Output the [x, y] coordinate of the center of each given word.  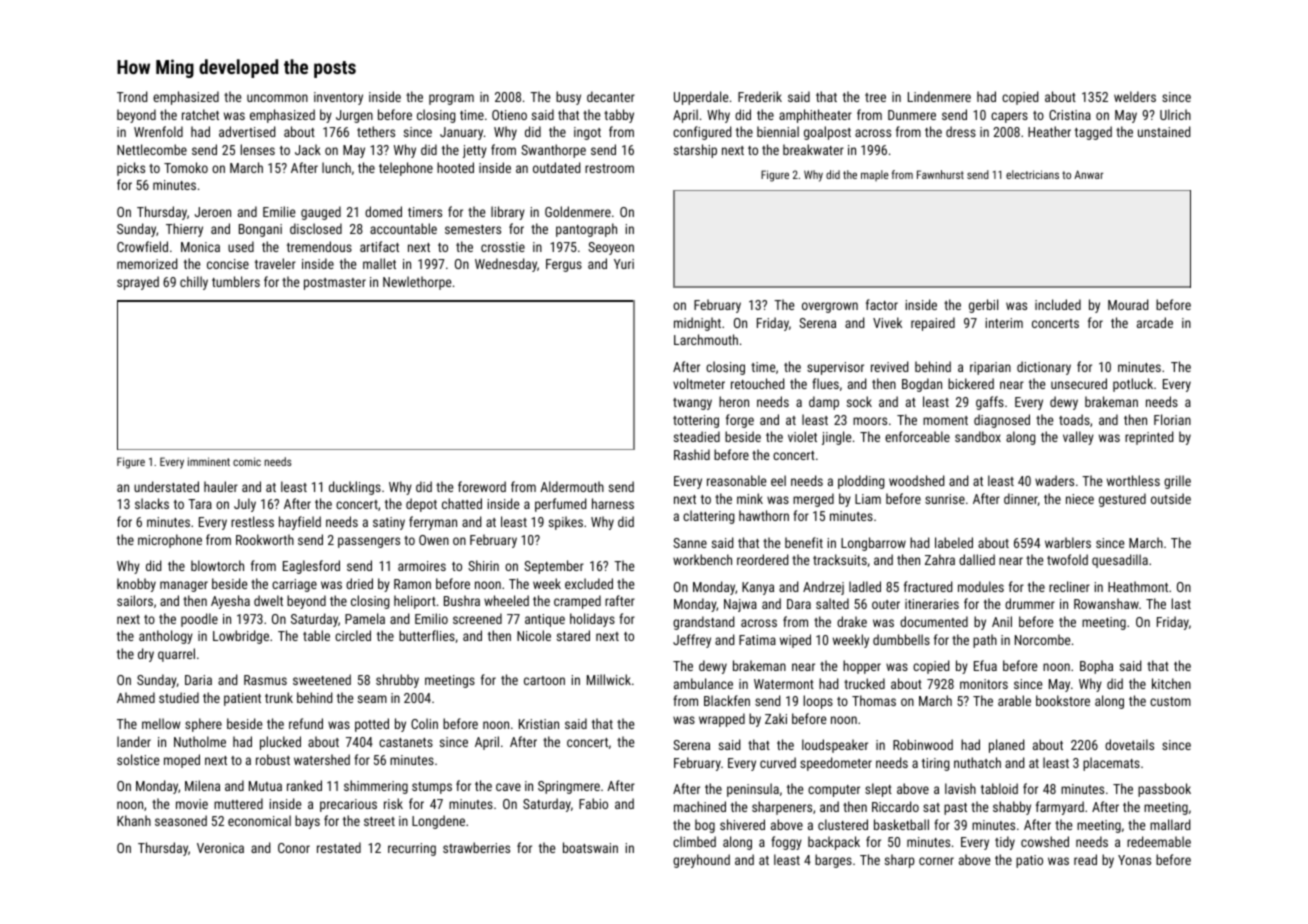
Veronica [220, 848]
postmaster [335, 284]
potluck [1133, 385]
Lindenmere [939, 96]
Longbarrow [873, 544]
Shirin [483, 565]
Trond [132, 96]
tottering [696, 421]
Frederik [760, 96]
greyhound [701, 861]
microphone [170, 541]
